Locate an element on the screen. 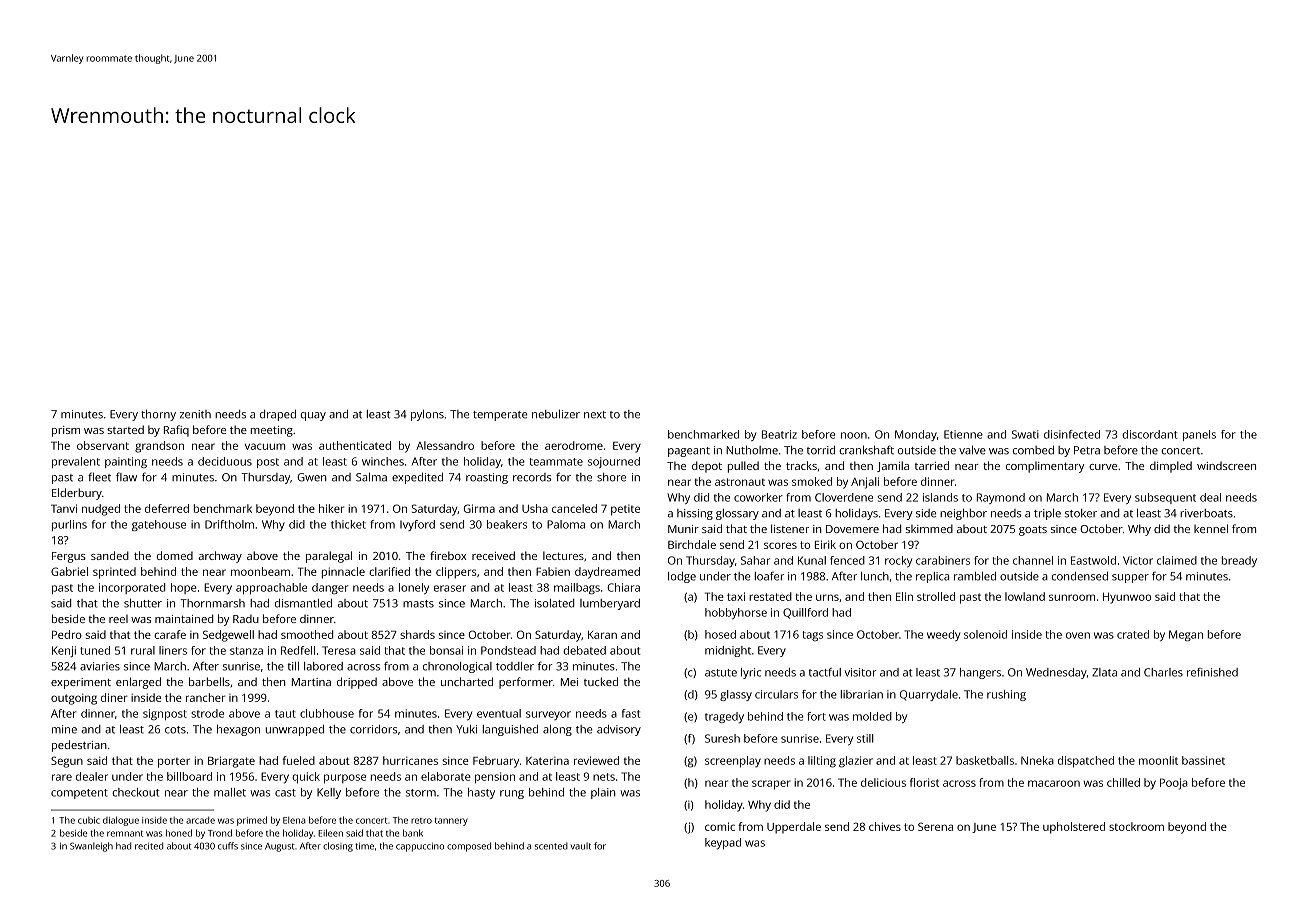 The image size is (1308, 924). corridors is located at coordinates (373, 729).
